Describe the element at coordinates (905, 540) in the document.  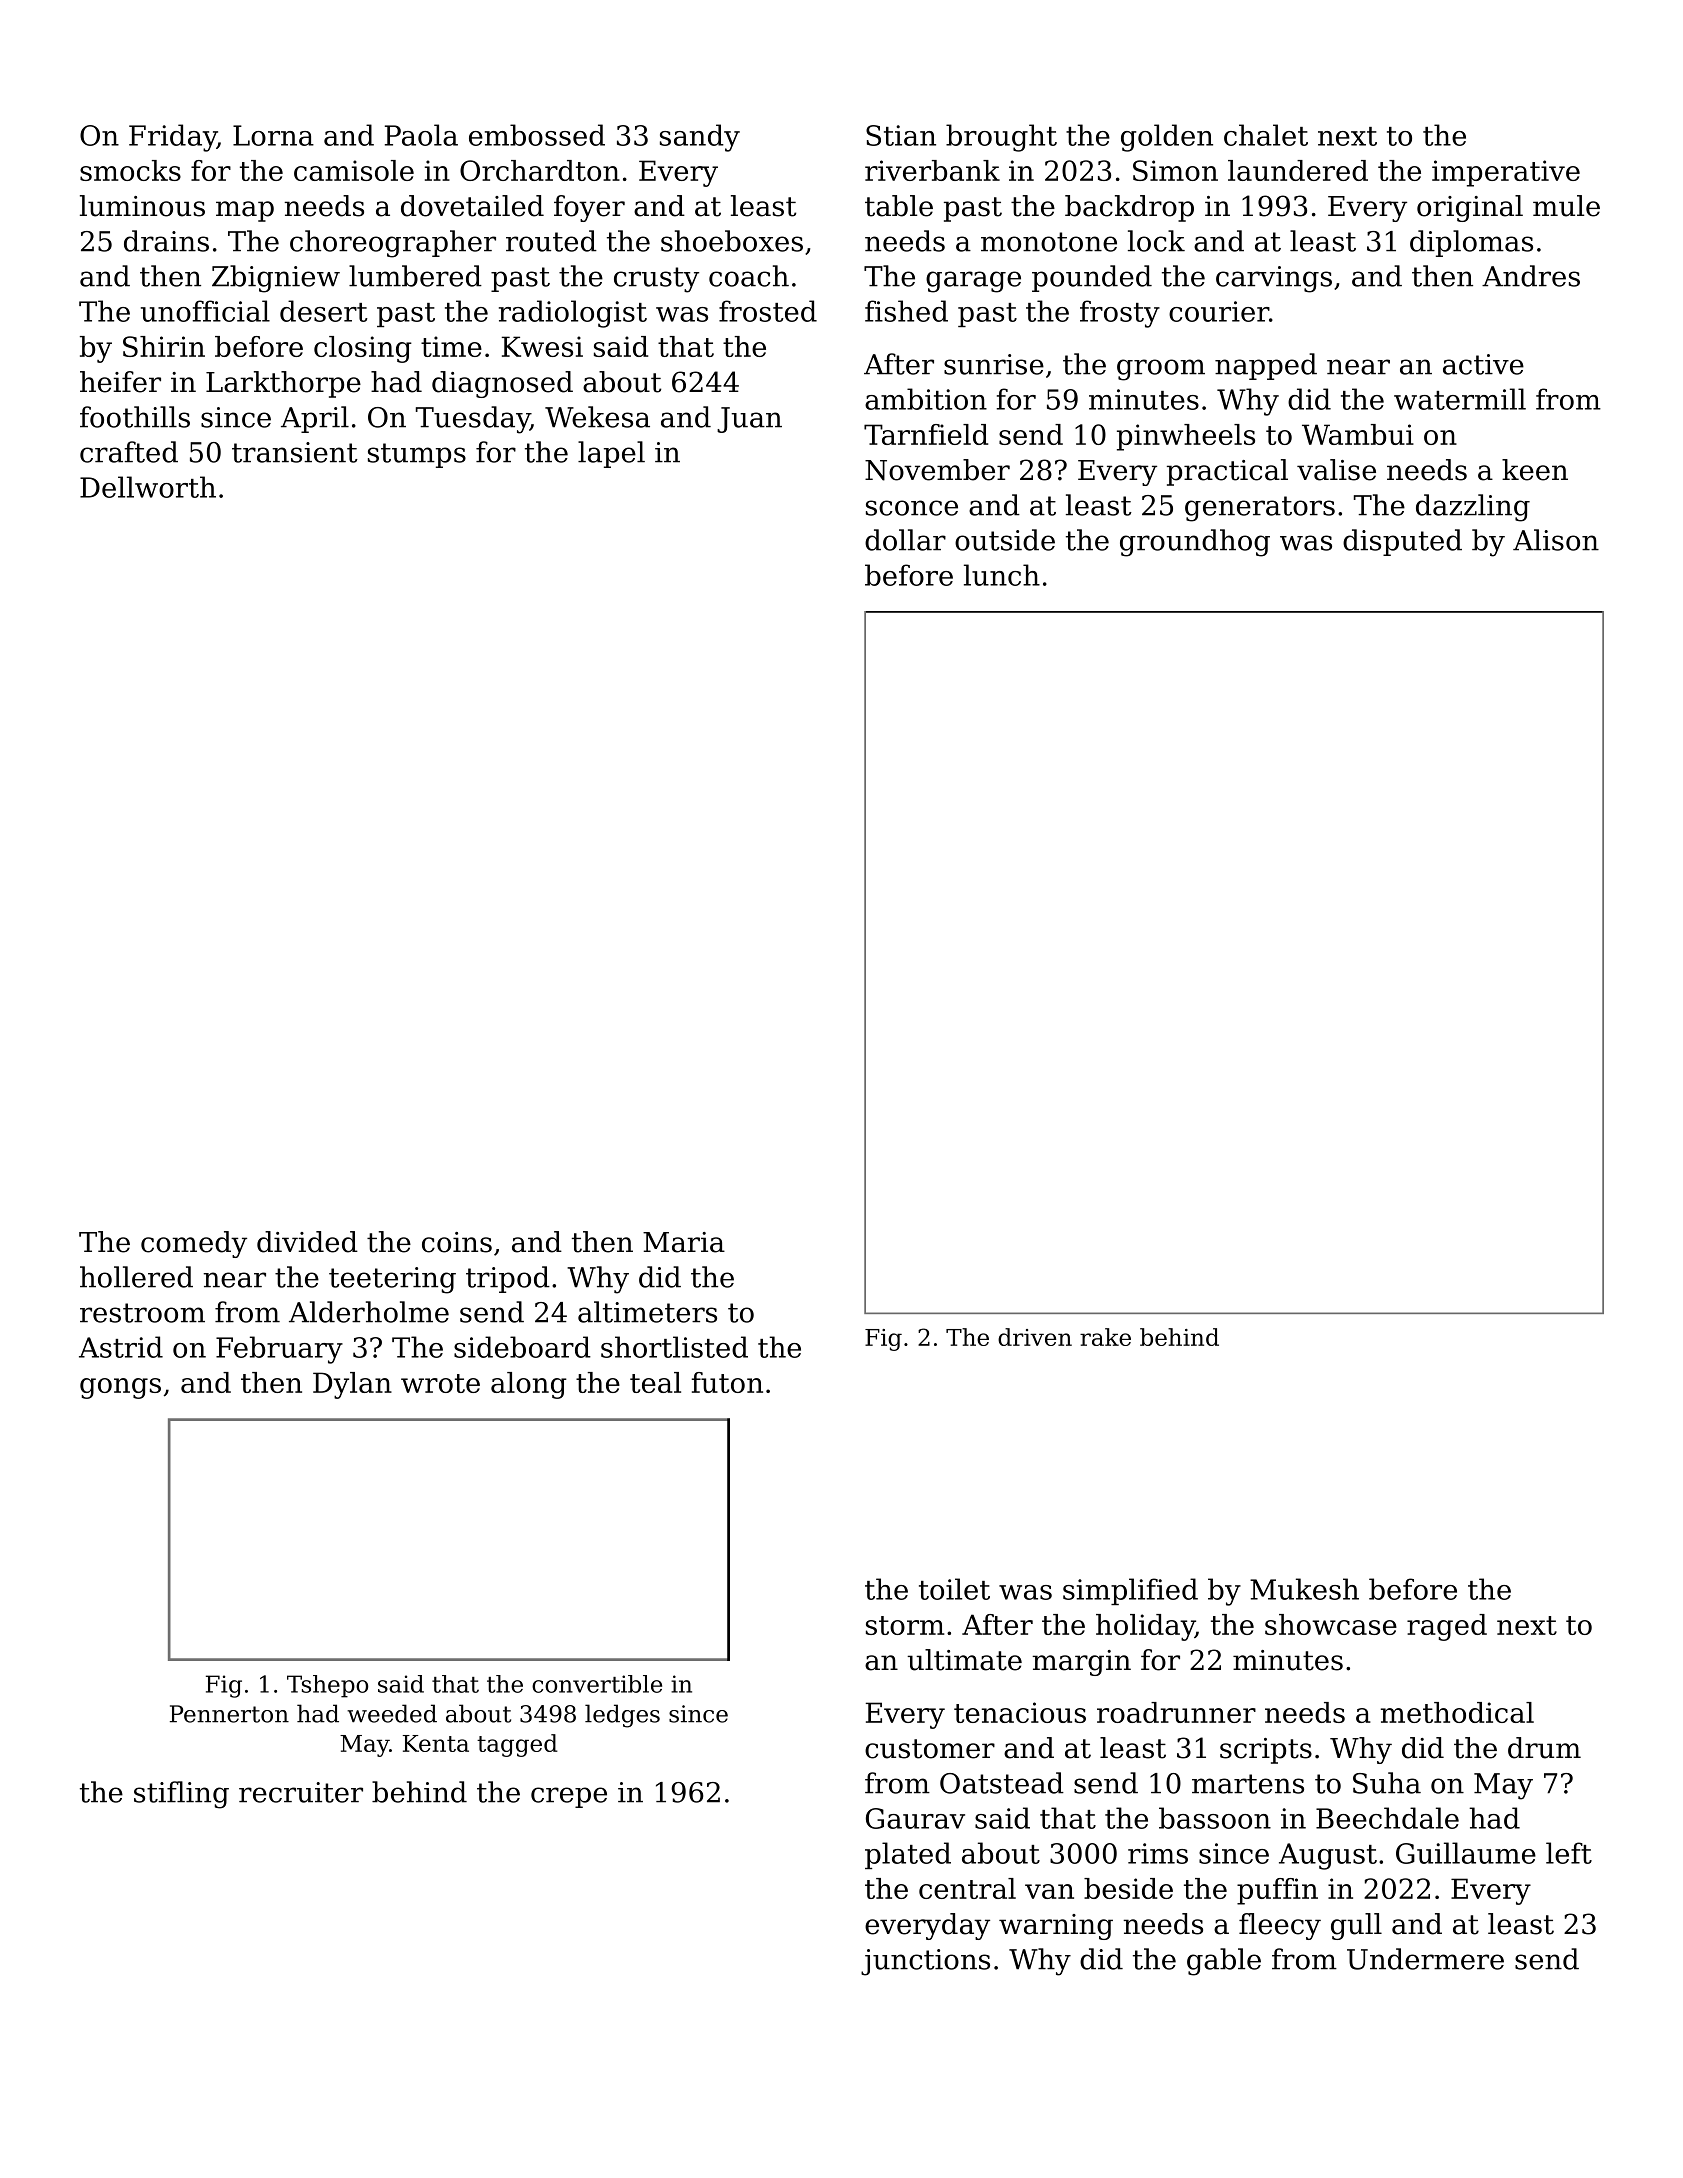
I see `dollar` at that location.
